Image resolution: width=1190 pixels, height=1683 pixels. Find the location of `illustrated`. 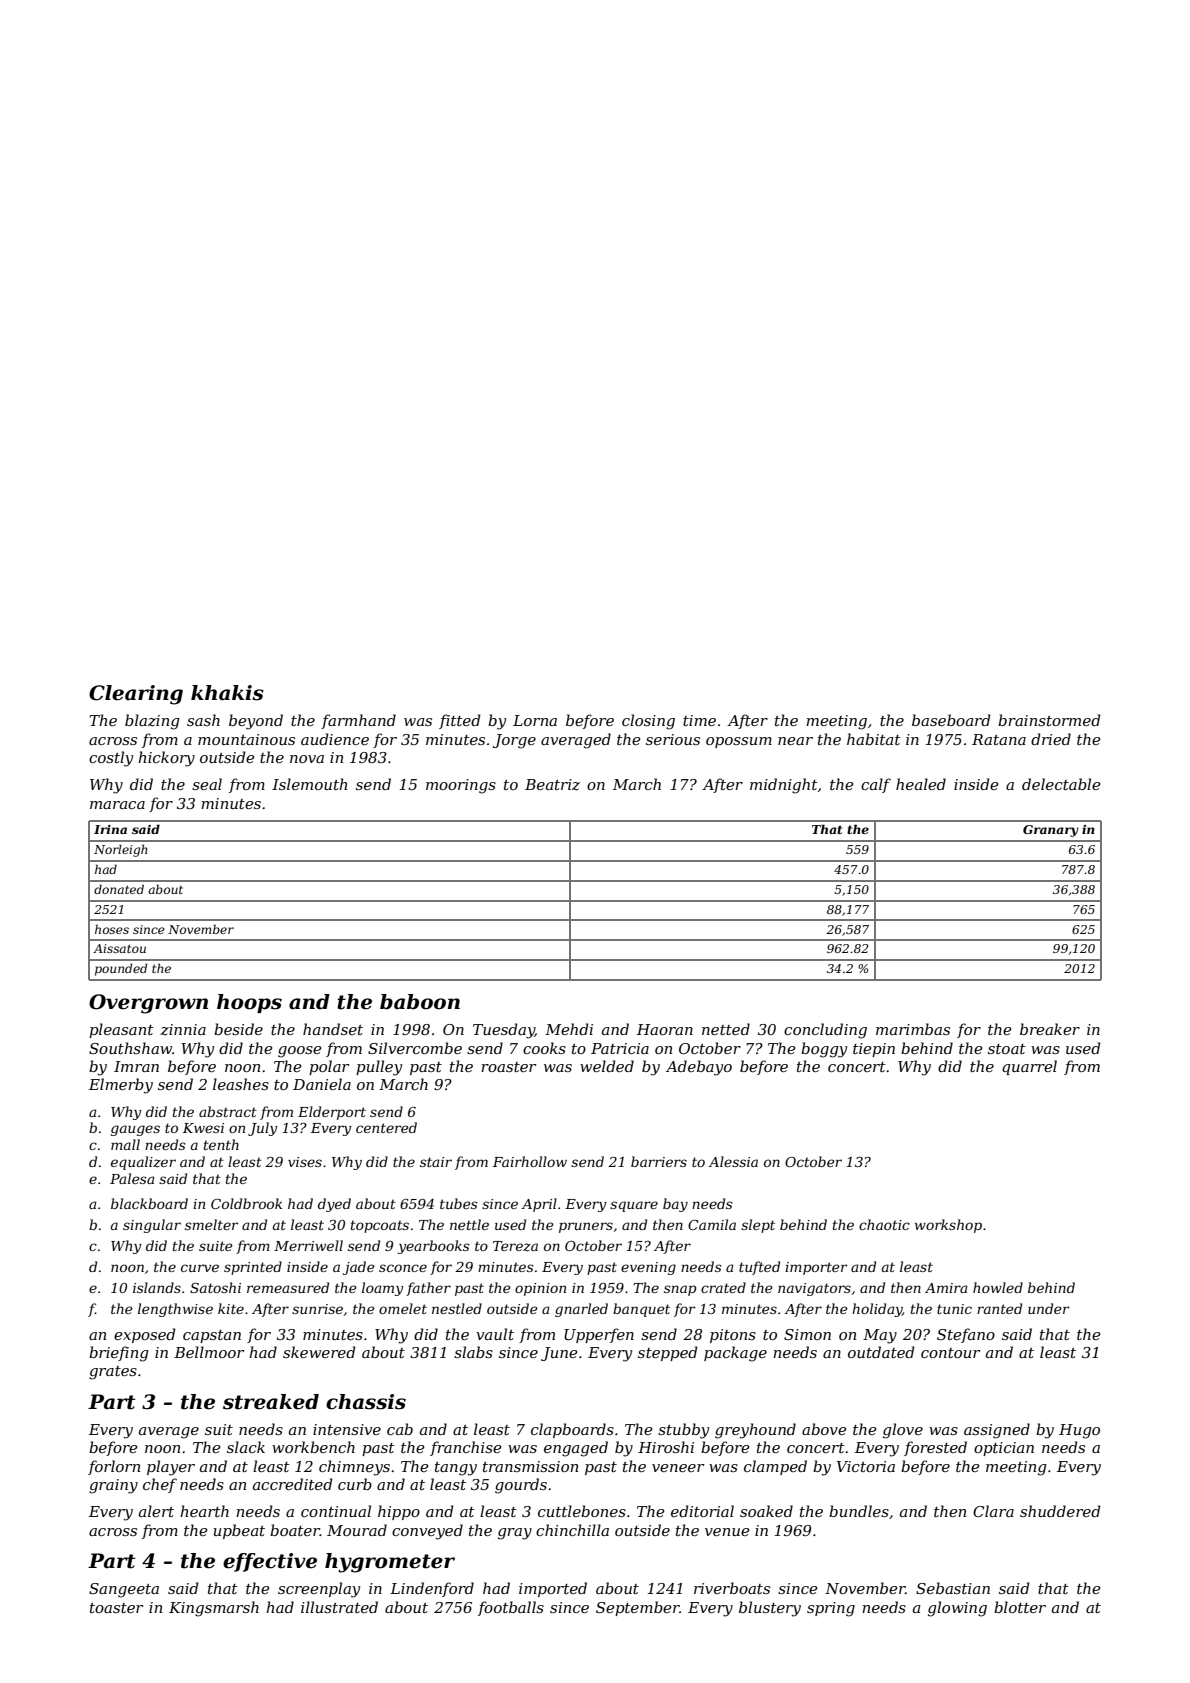

illustrated is located at coordinates (339, 1607).
